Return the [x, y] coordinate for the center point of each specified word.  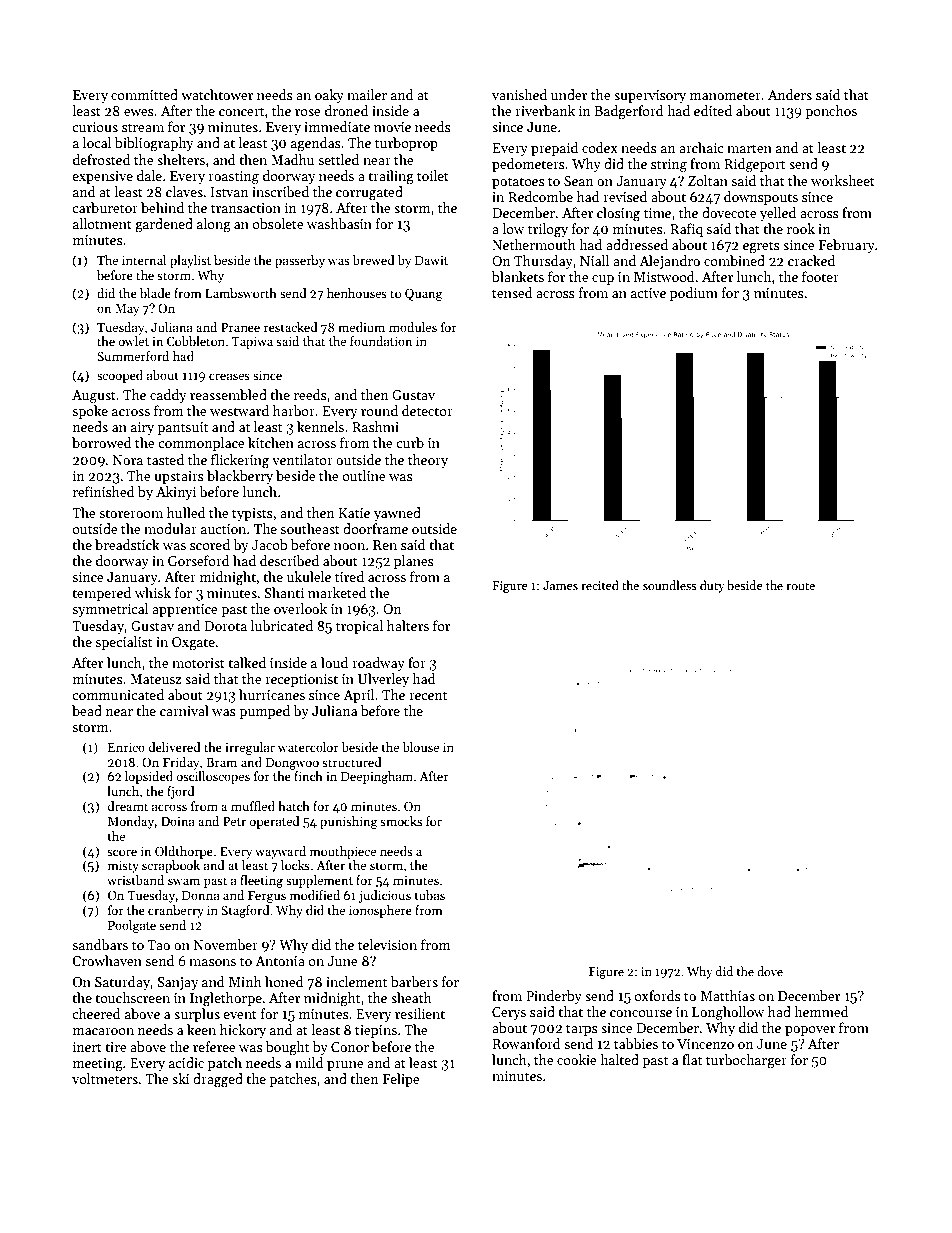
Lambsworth [241, 293]
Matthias [727, 995]
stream [143, 127]
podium [694, 294]
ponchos [831, 112]
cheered [96, 1013]
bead [87, 710]
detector [427, 410]
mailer [367, 94]
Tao [158, 945]
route [800, 586]
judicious [385, 896]
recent [428, 695]
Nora [128, 460]
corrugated [369, 193]
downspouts [761, 198]
